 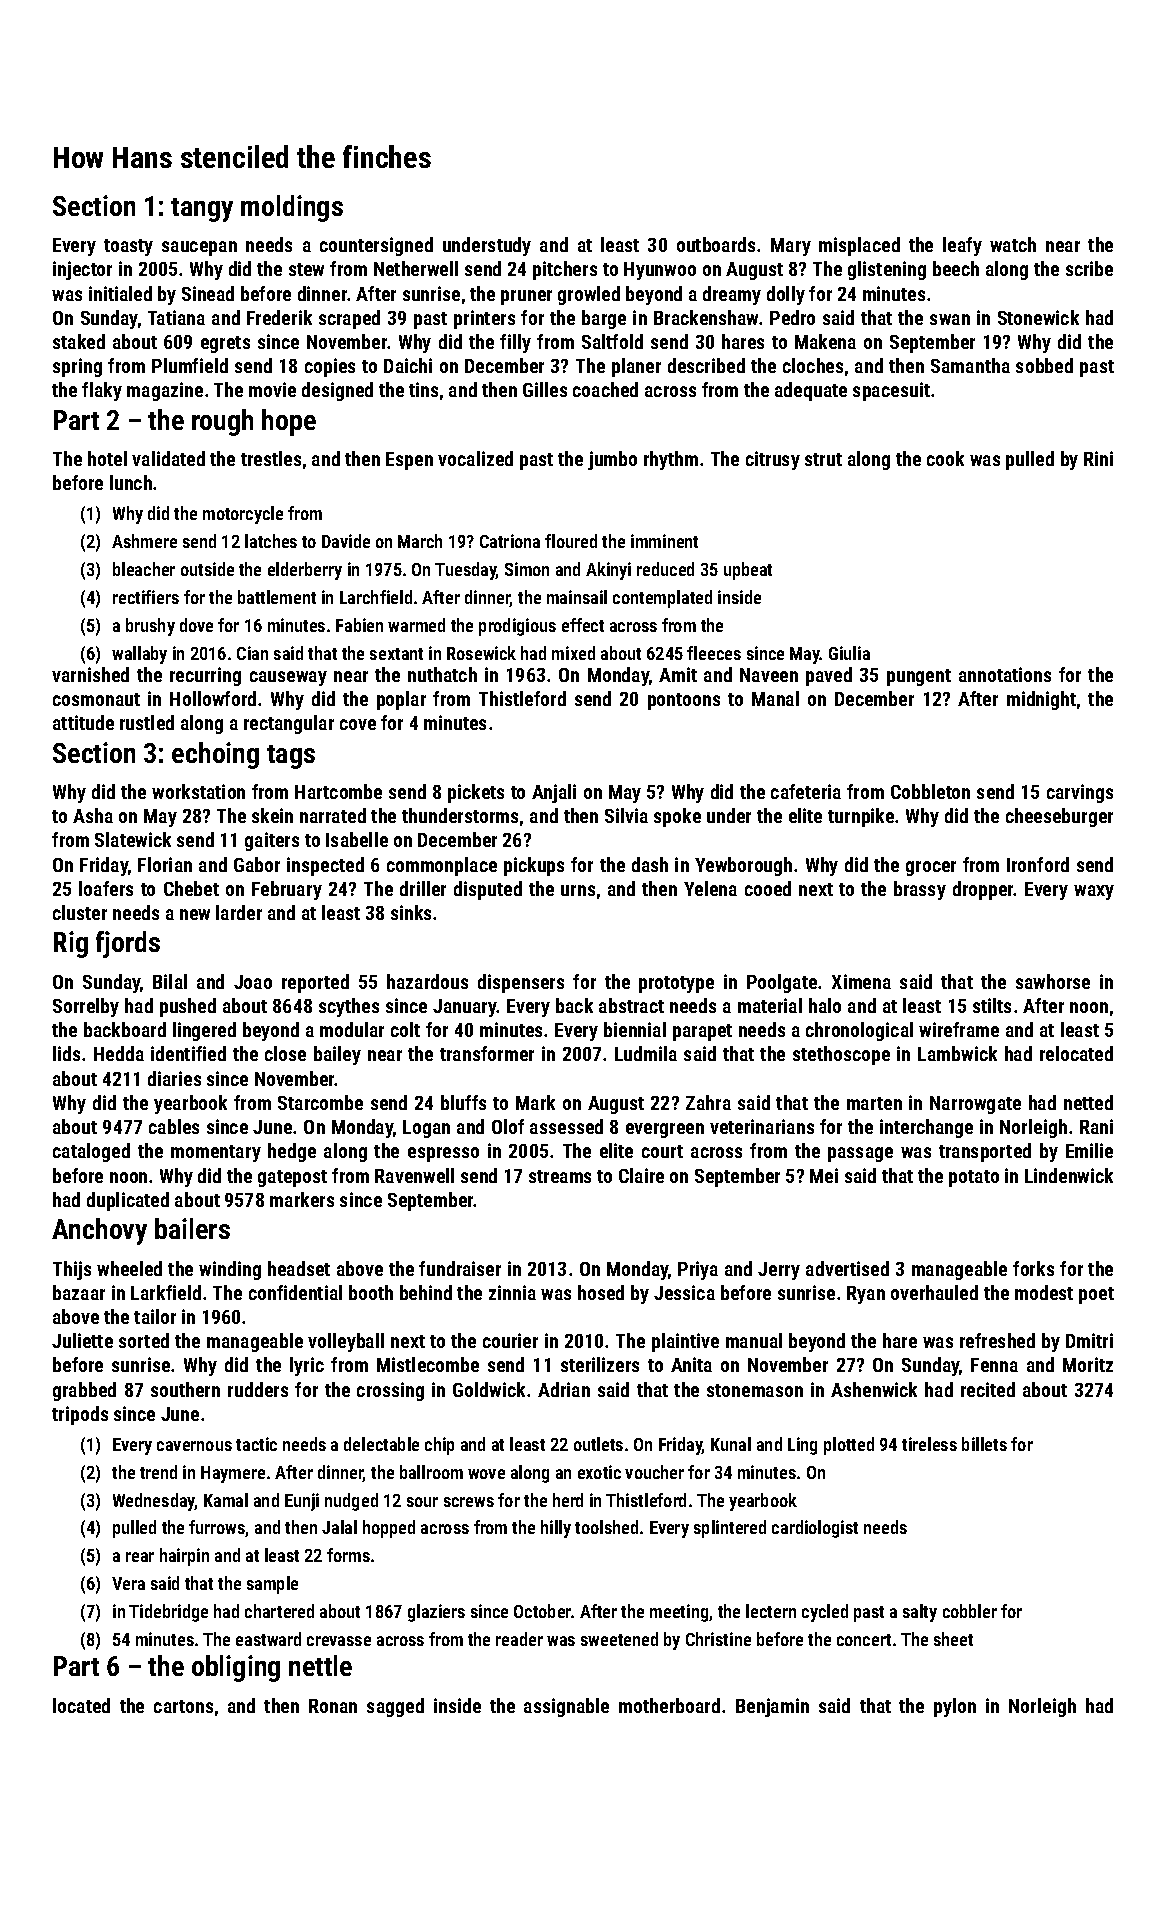 I want to click on veterinarians, so click(x=762, y=1126).
